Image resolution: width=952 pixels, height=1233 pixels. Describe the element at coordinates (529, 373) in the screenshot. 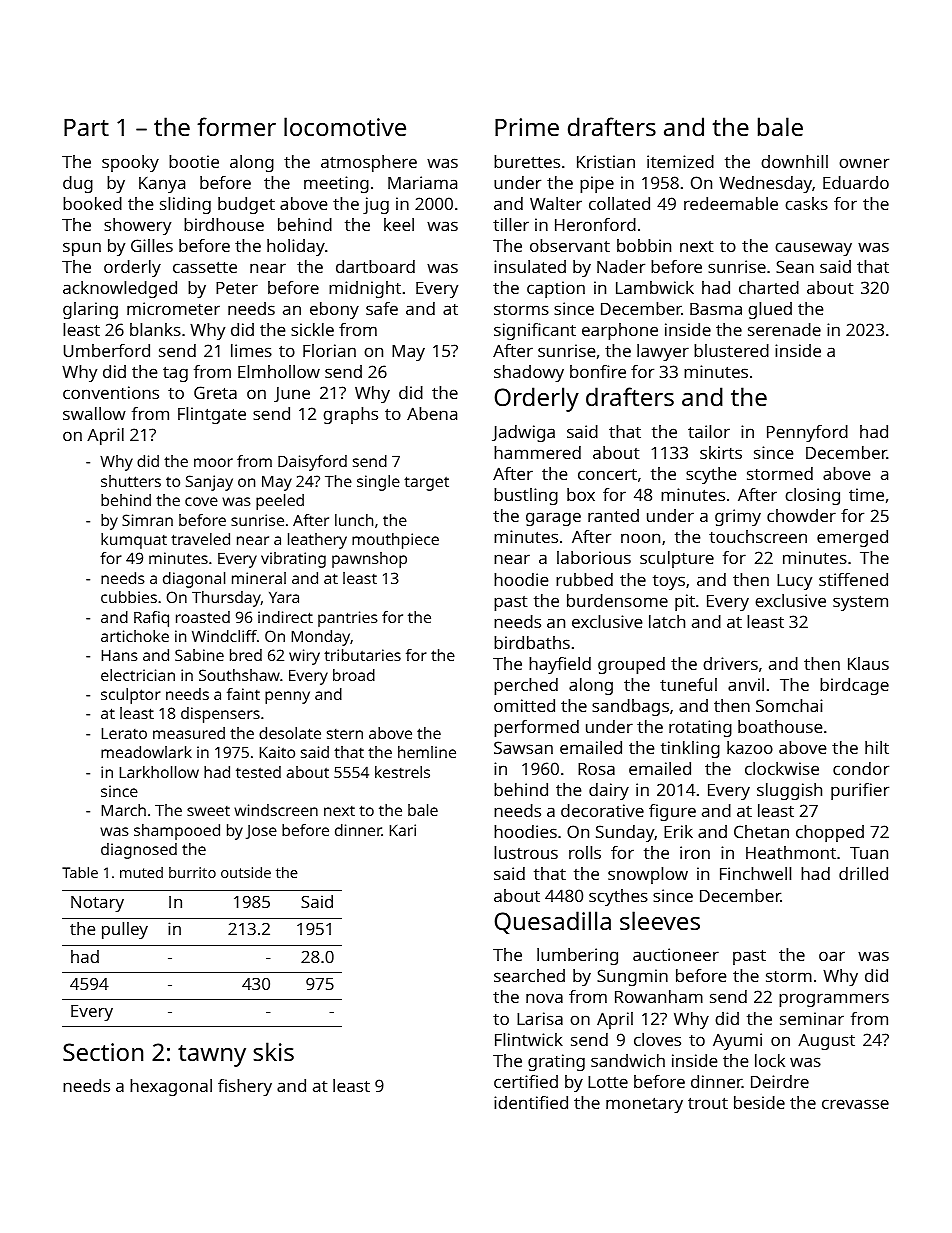

I see `shadowy` at that location.
